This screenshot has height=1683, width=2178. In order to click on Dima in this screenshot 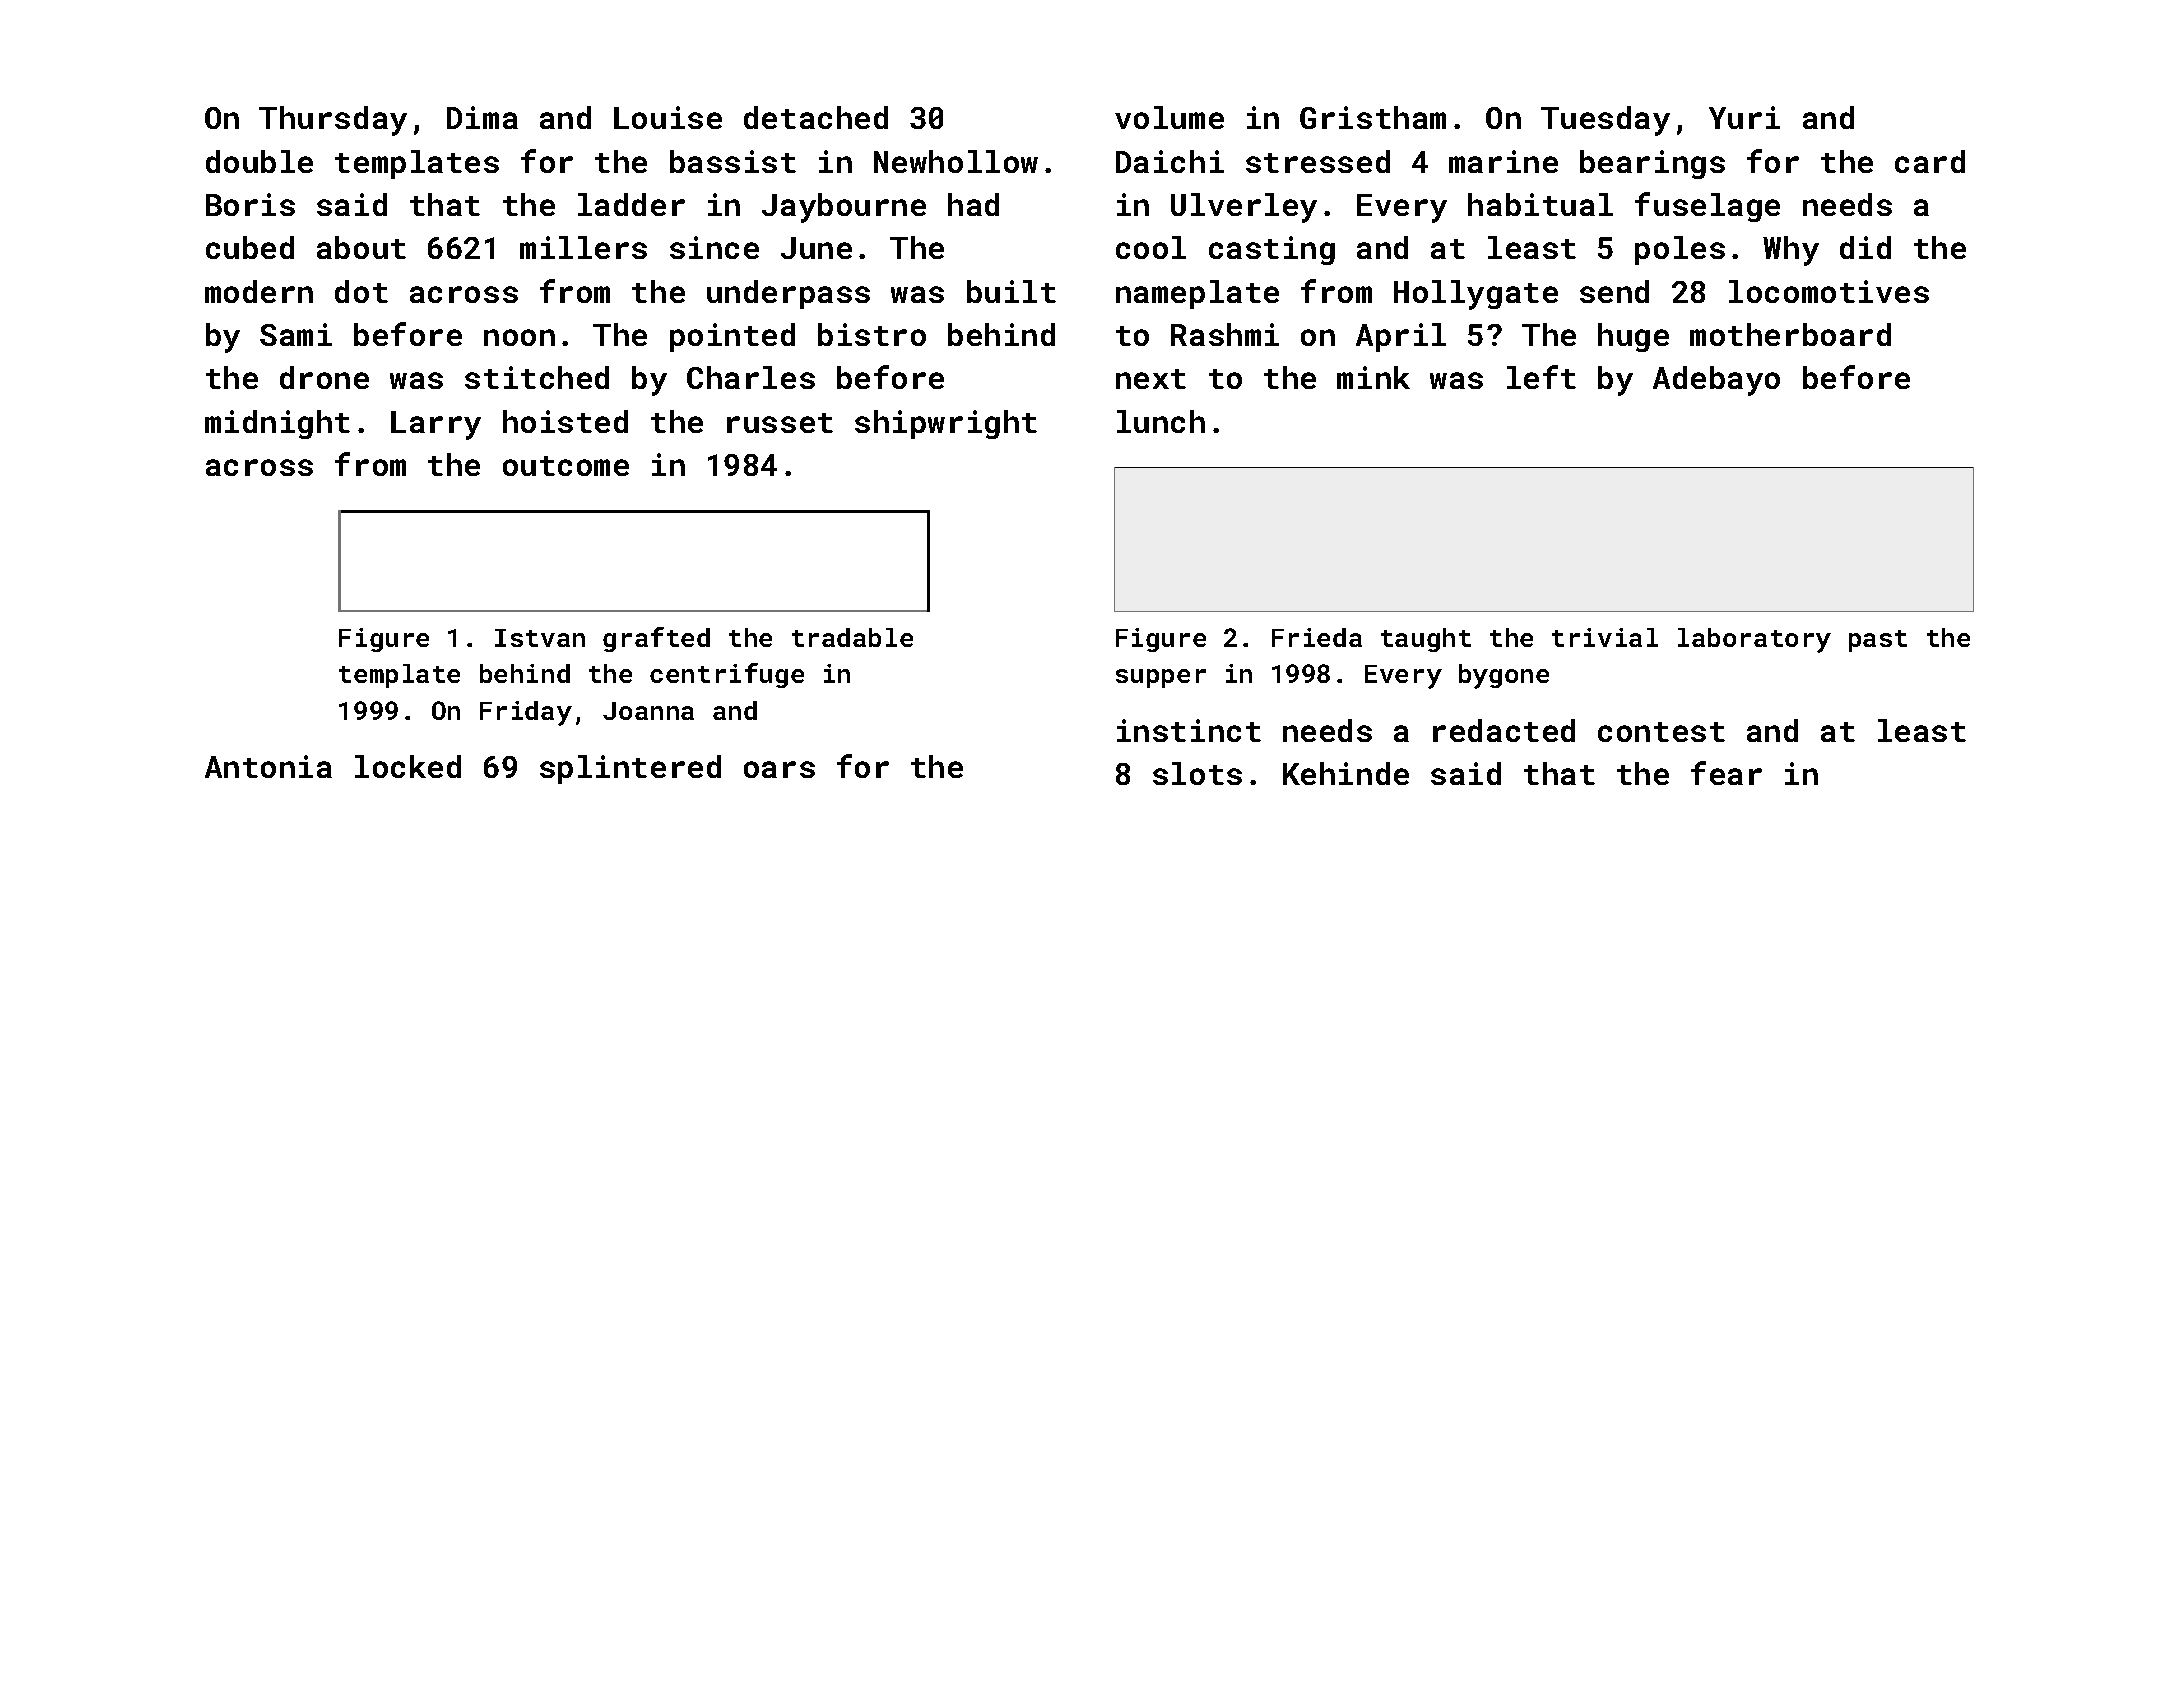, I will do `click(482, 117)`.
